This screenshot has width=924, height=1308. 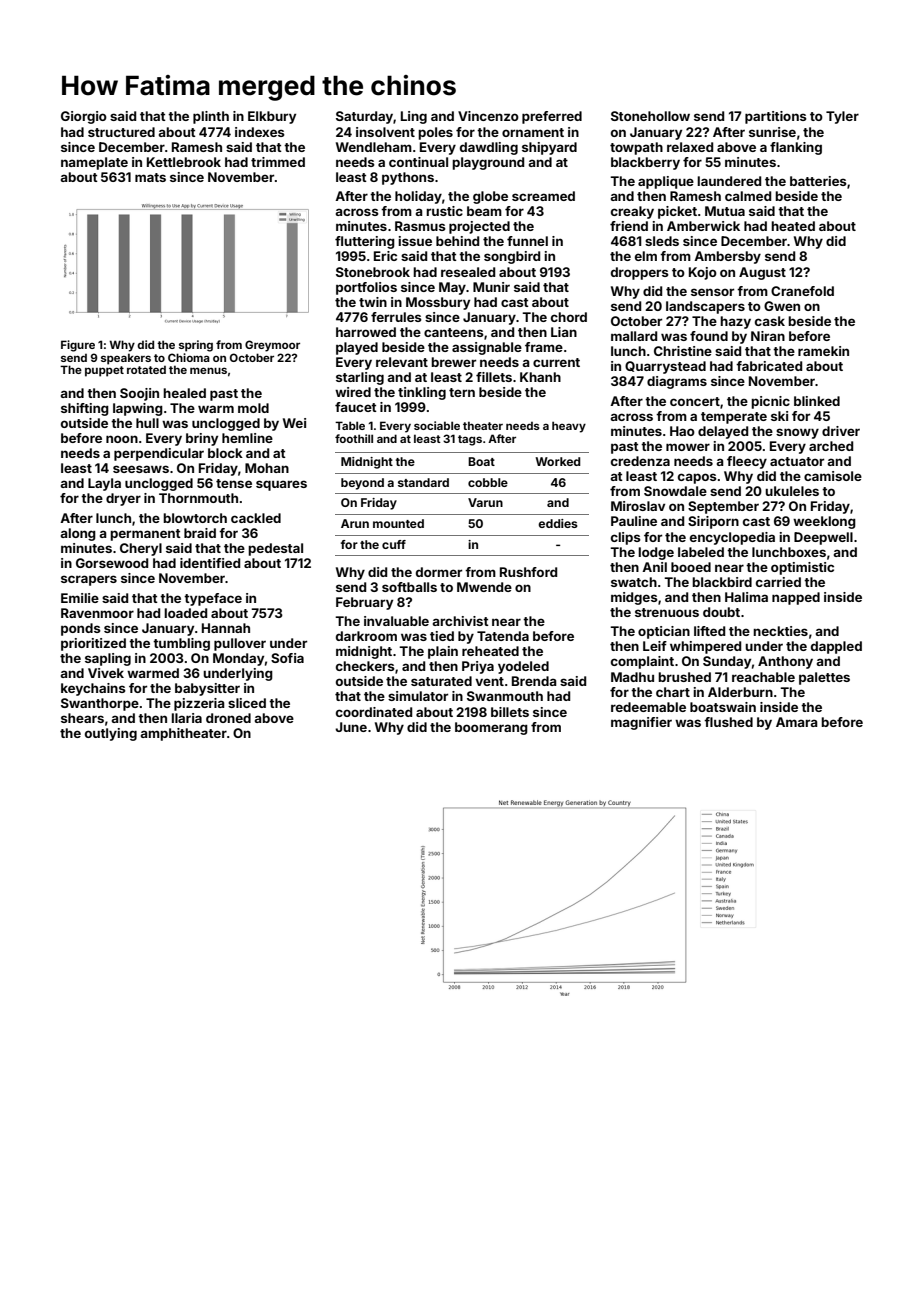 What do you see at coordinates (824, 678) in the screenshot?
I see `palettes` at bounding box center [824, 678].
